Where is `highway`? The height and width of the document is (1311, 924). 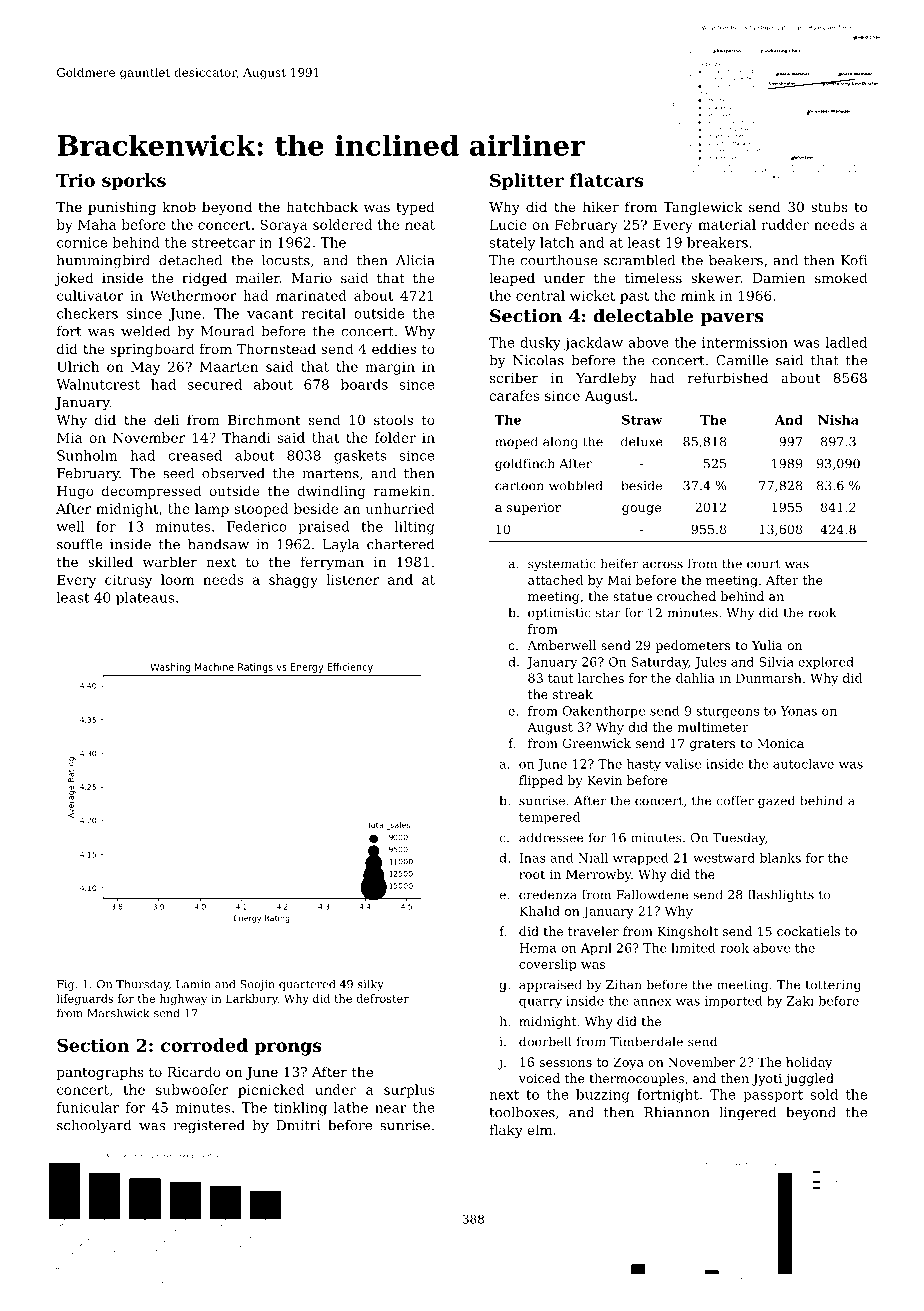
highway is located at coordinates (183, 999).
